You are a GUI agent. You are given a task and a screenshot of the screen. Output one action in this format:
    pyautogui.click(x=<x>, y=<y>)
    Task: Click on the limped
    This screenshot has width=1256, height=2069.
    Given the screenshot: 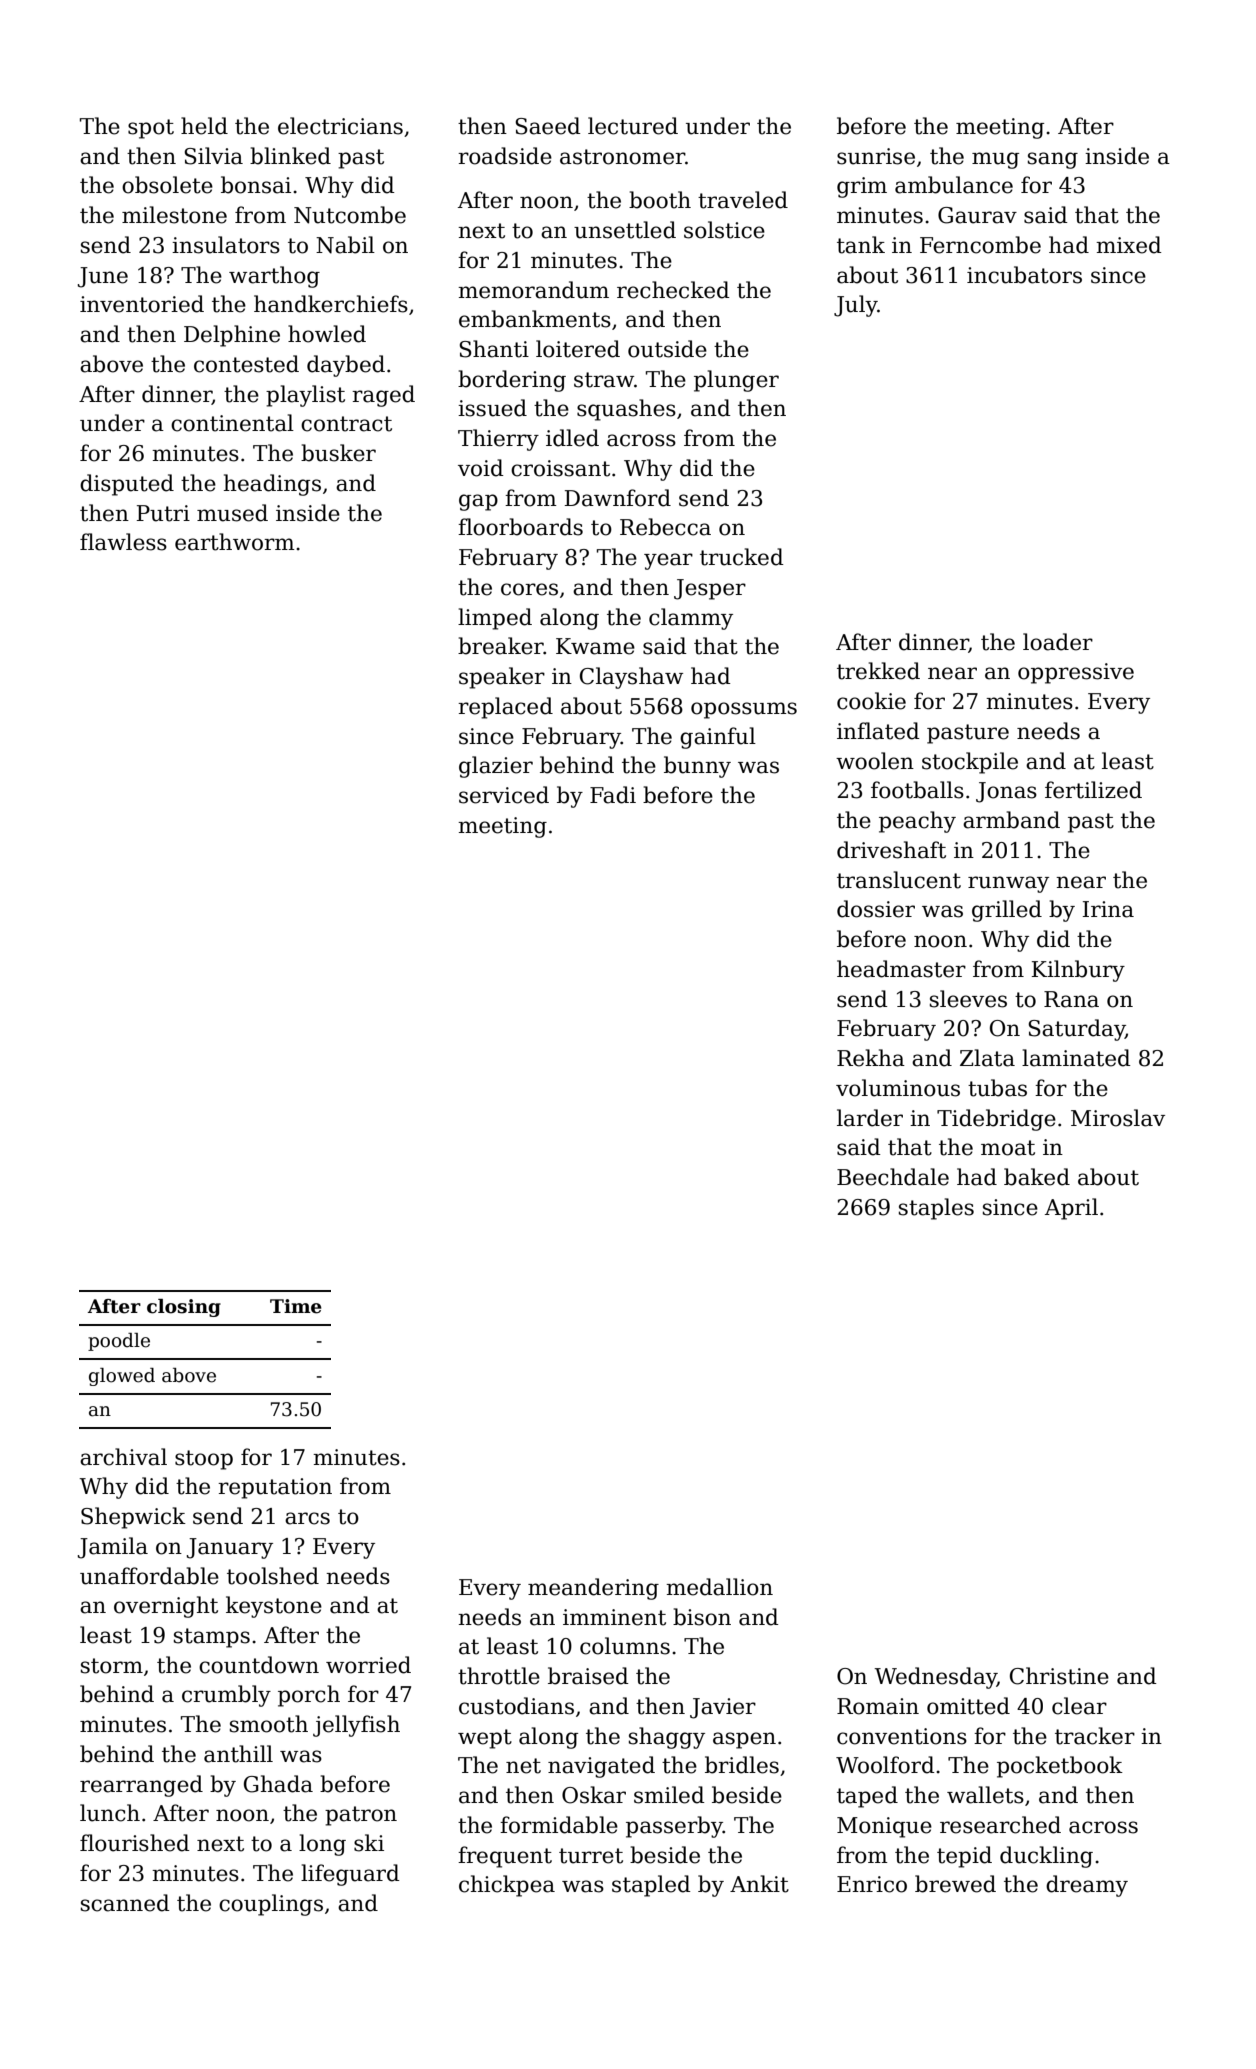 What is the action you would take?
    pyautogui.click(x=495, y=619)
